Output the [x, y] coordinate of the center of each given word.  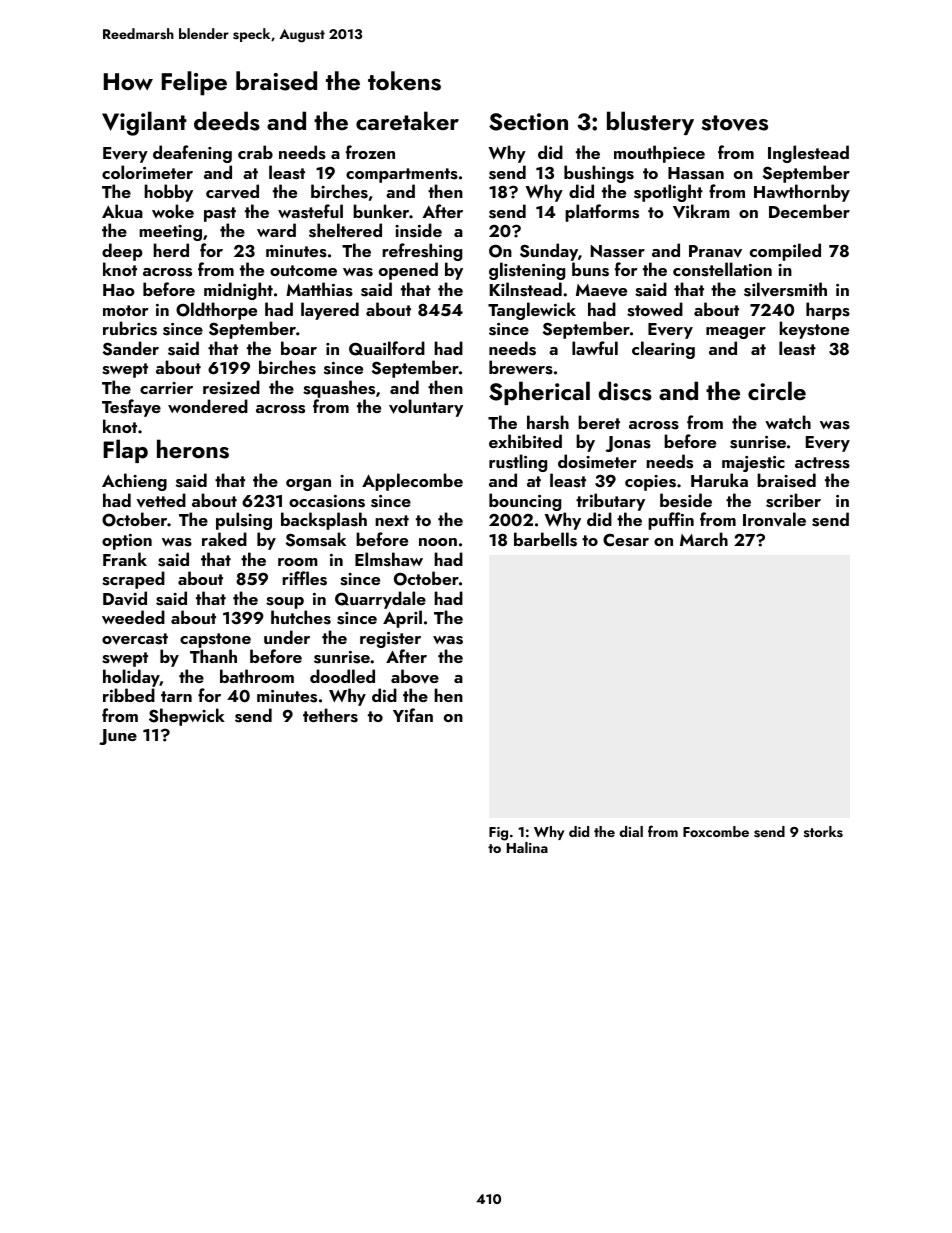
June [118, 737]
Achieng [134, 482]
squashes [339, 389]
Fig [498, 834]
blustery [650, 123]
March [704, 539]
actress [822, 463]
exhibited [525, 441]
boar [299, 348]
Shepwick [187, 717]
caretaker [407, 120]
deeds [227, 121]
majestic [753, 465]
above [415, 676]
